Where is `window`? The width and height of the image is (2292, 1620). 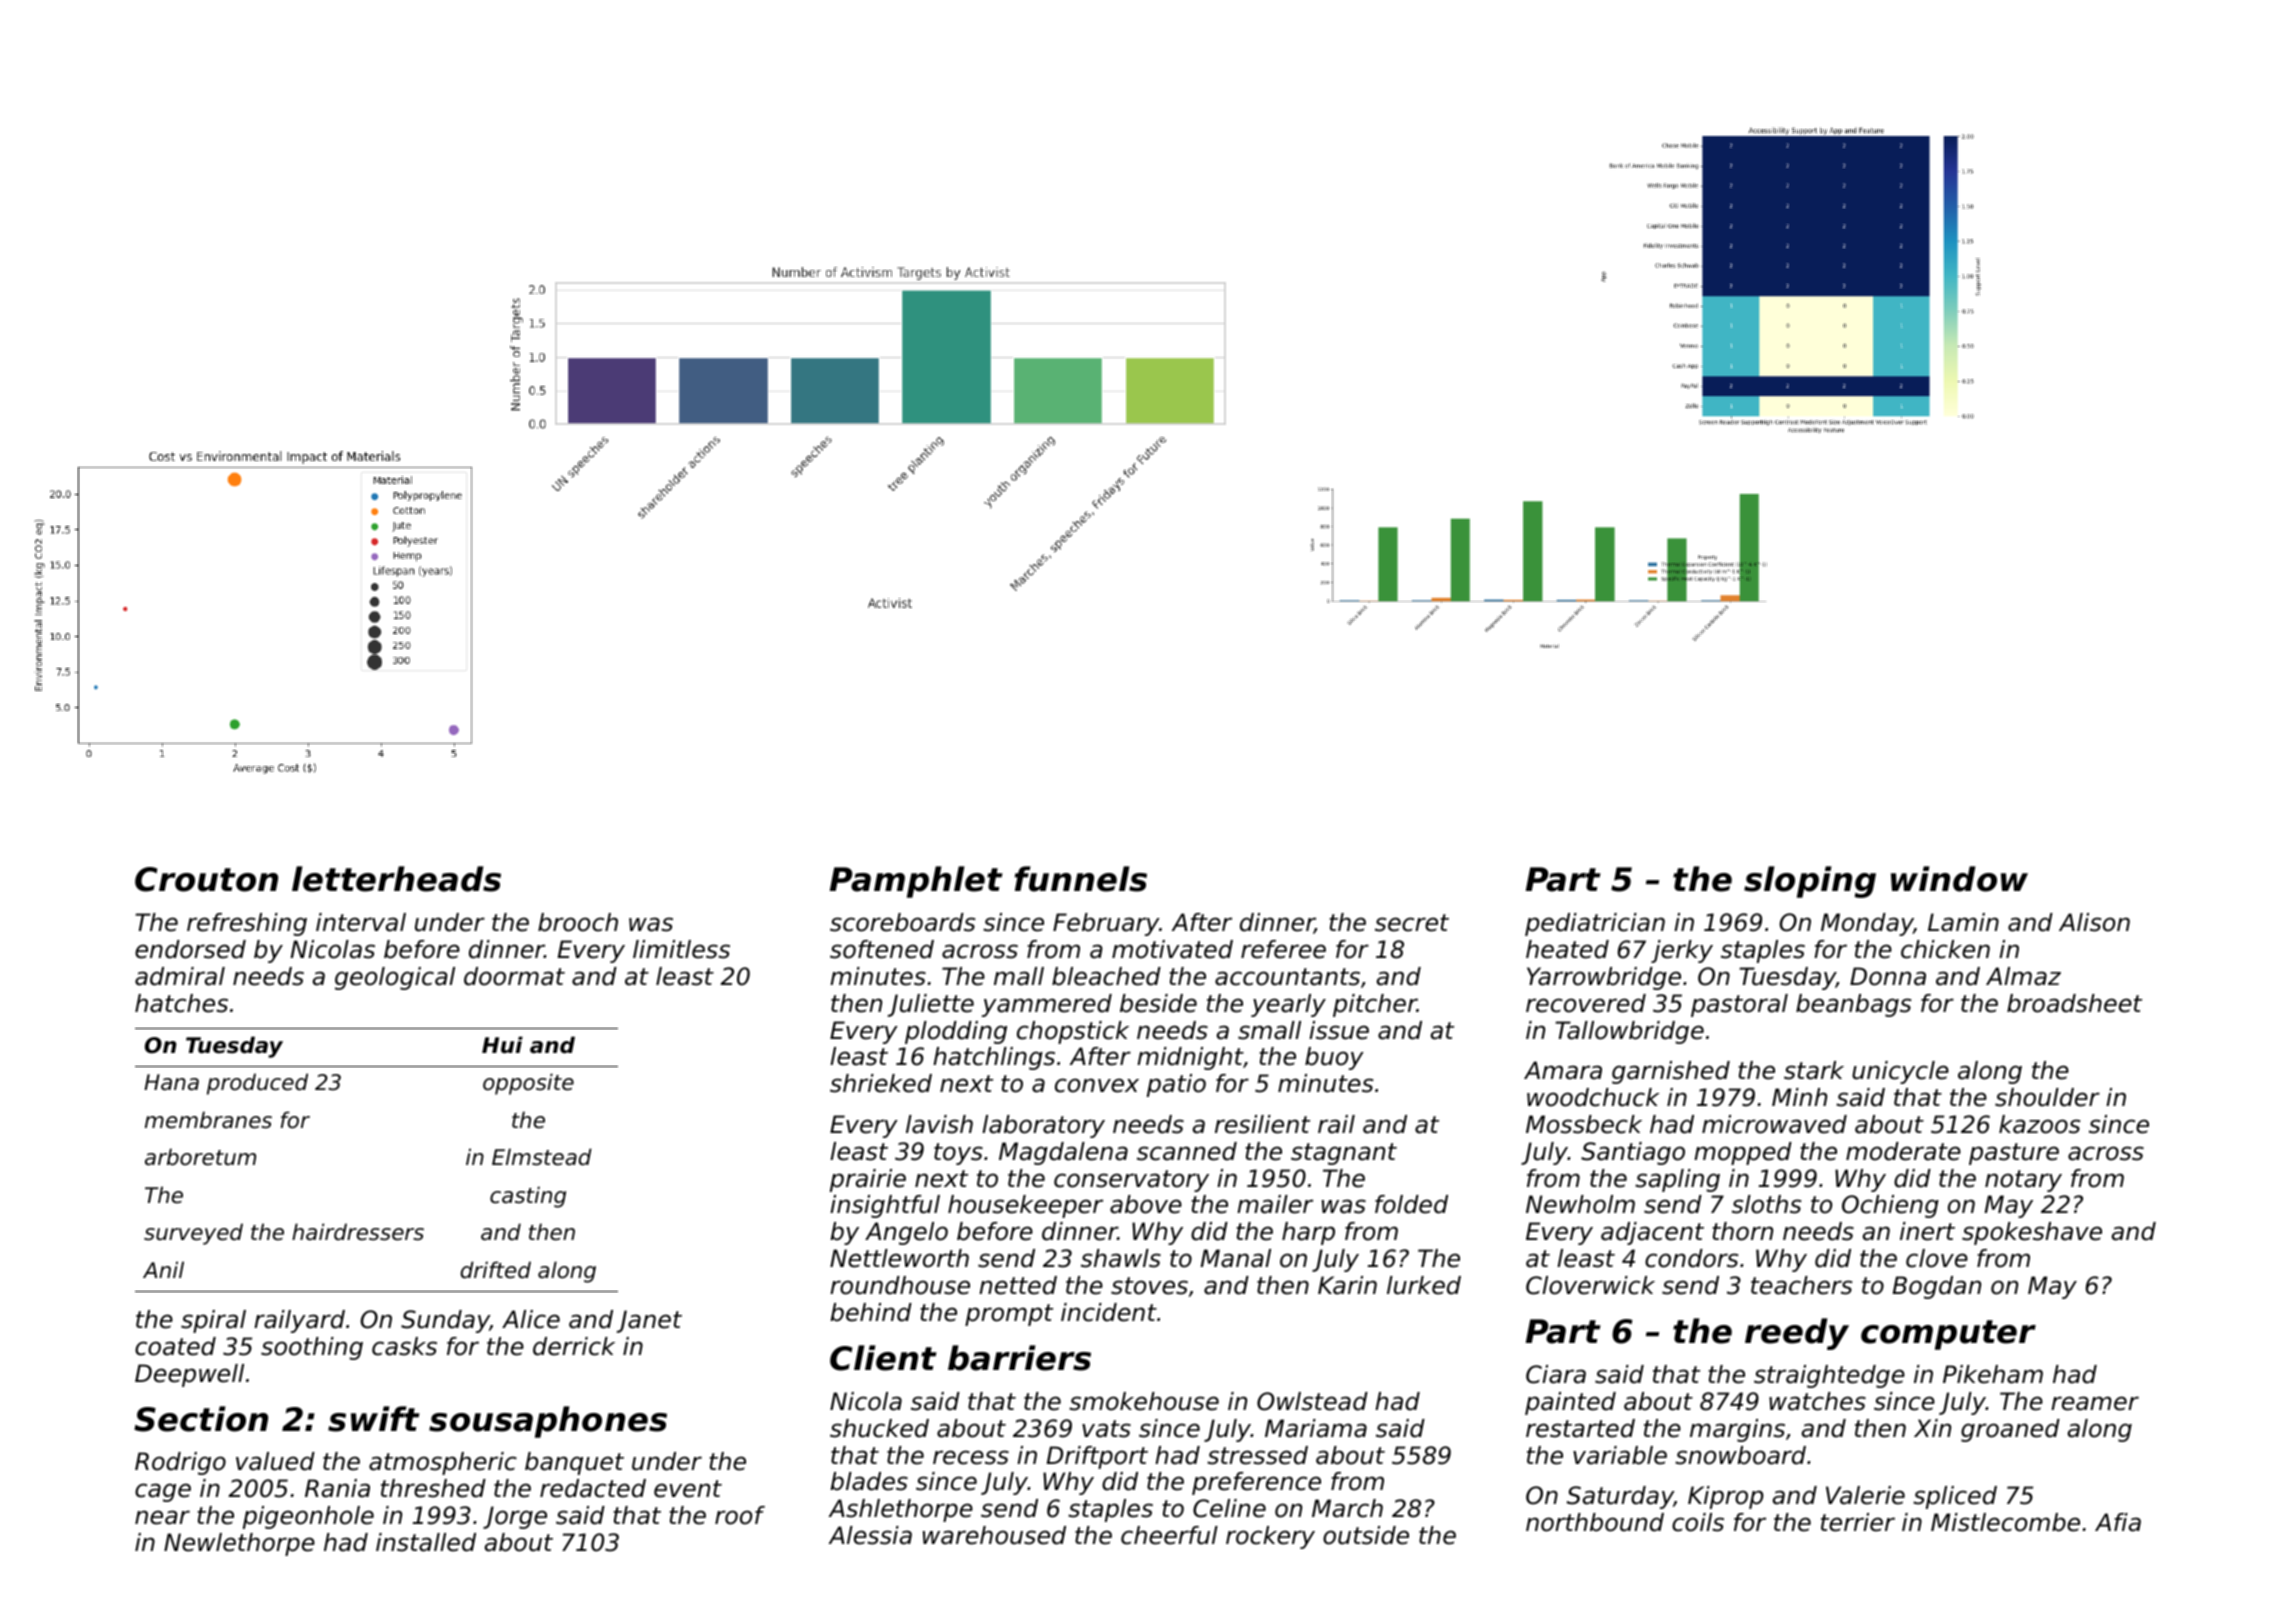 window is located at coordinates (1959, 879).
